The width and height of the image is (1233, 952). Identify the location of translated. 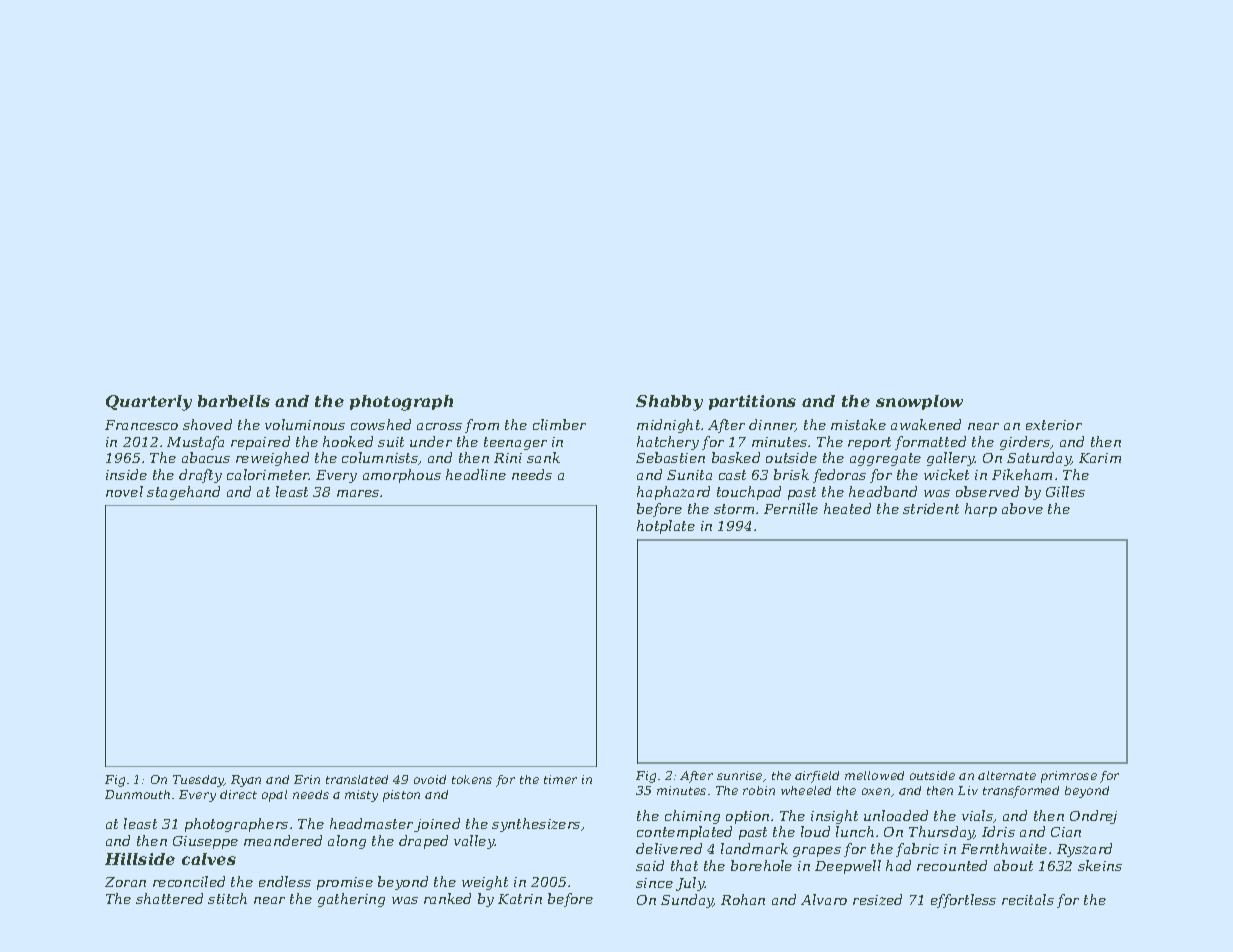
(357, 779).
